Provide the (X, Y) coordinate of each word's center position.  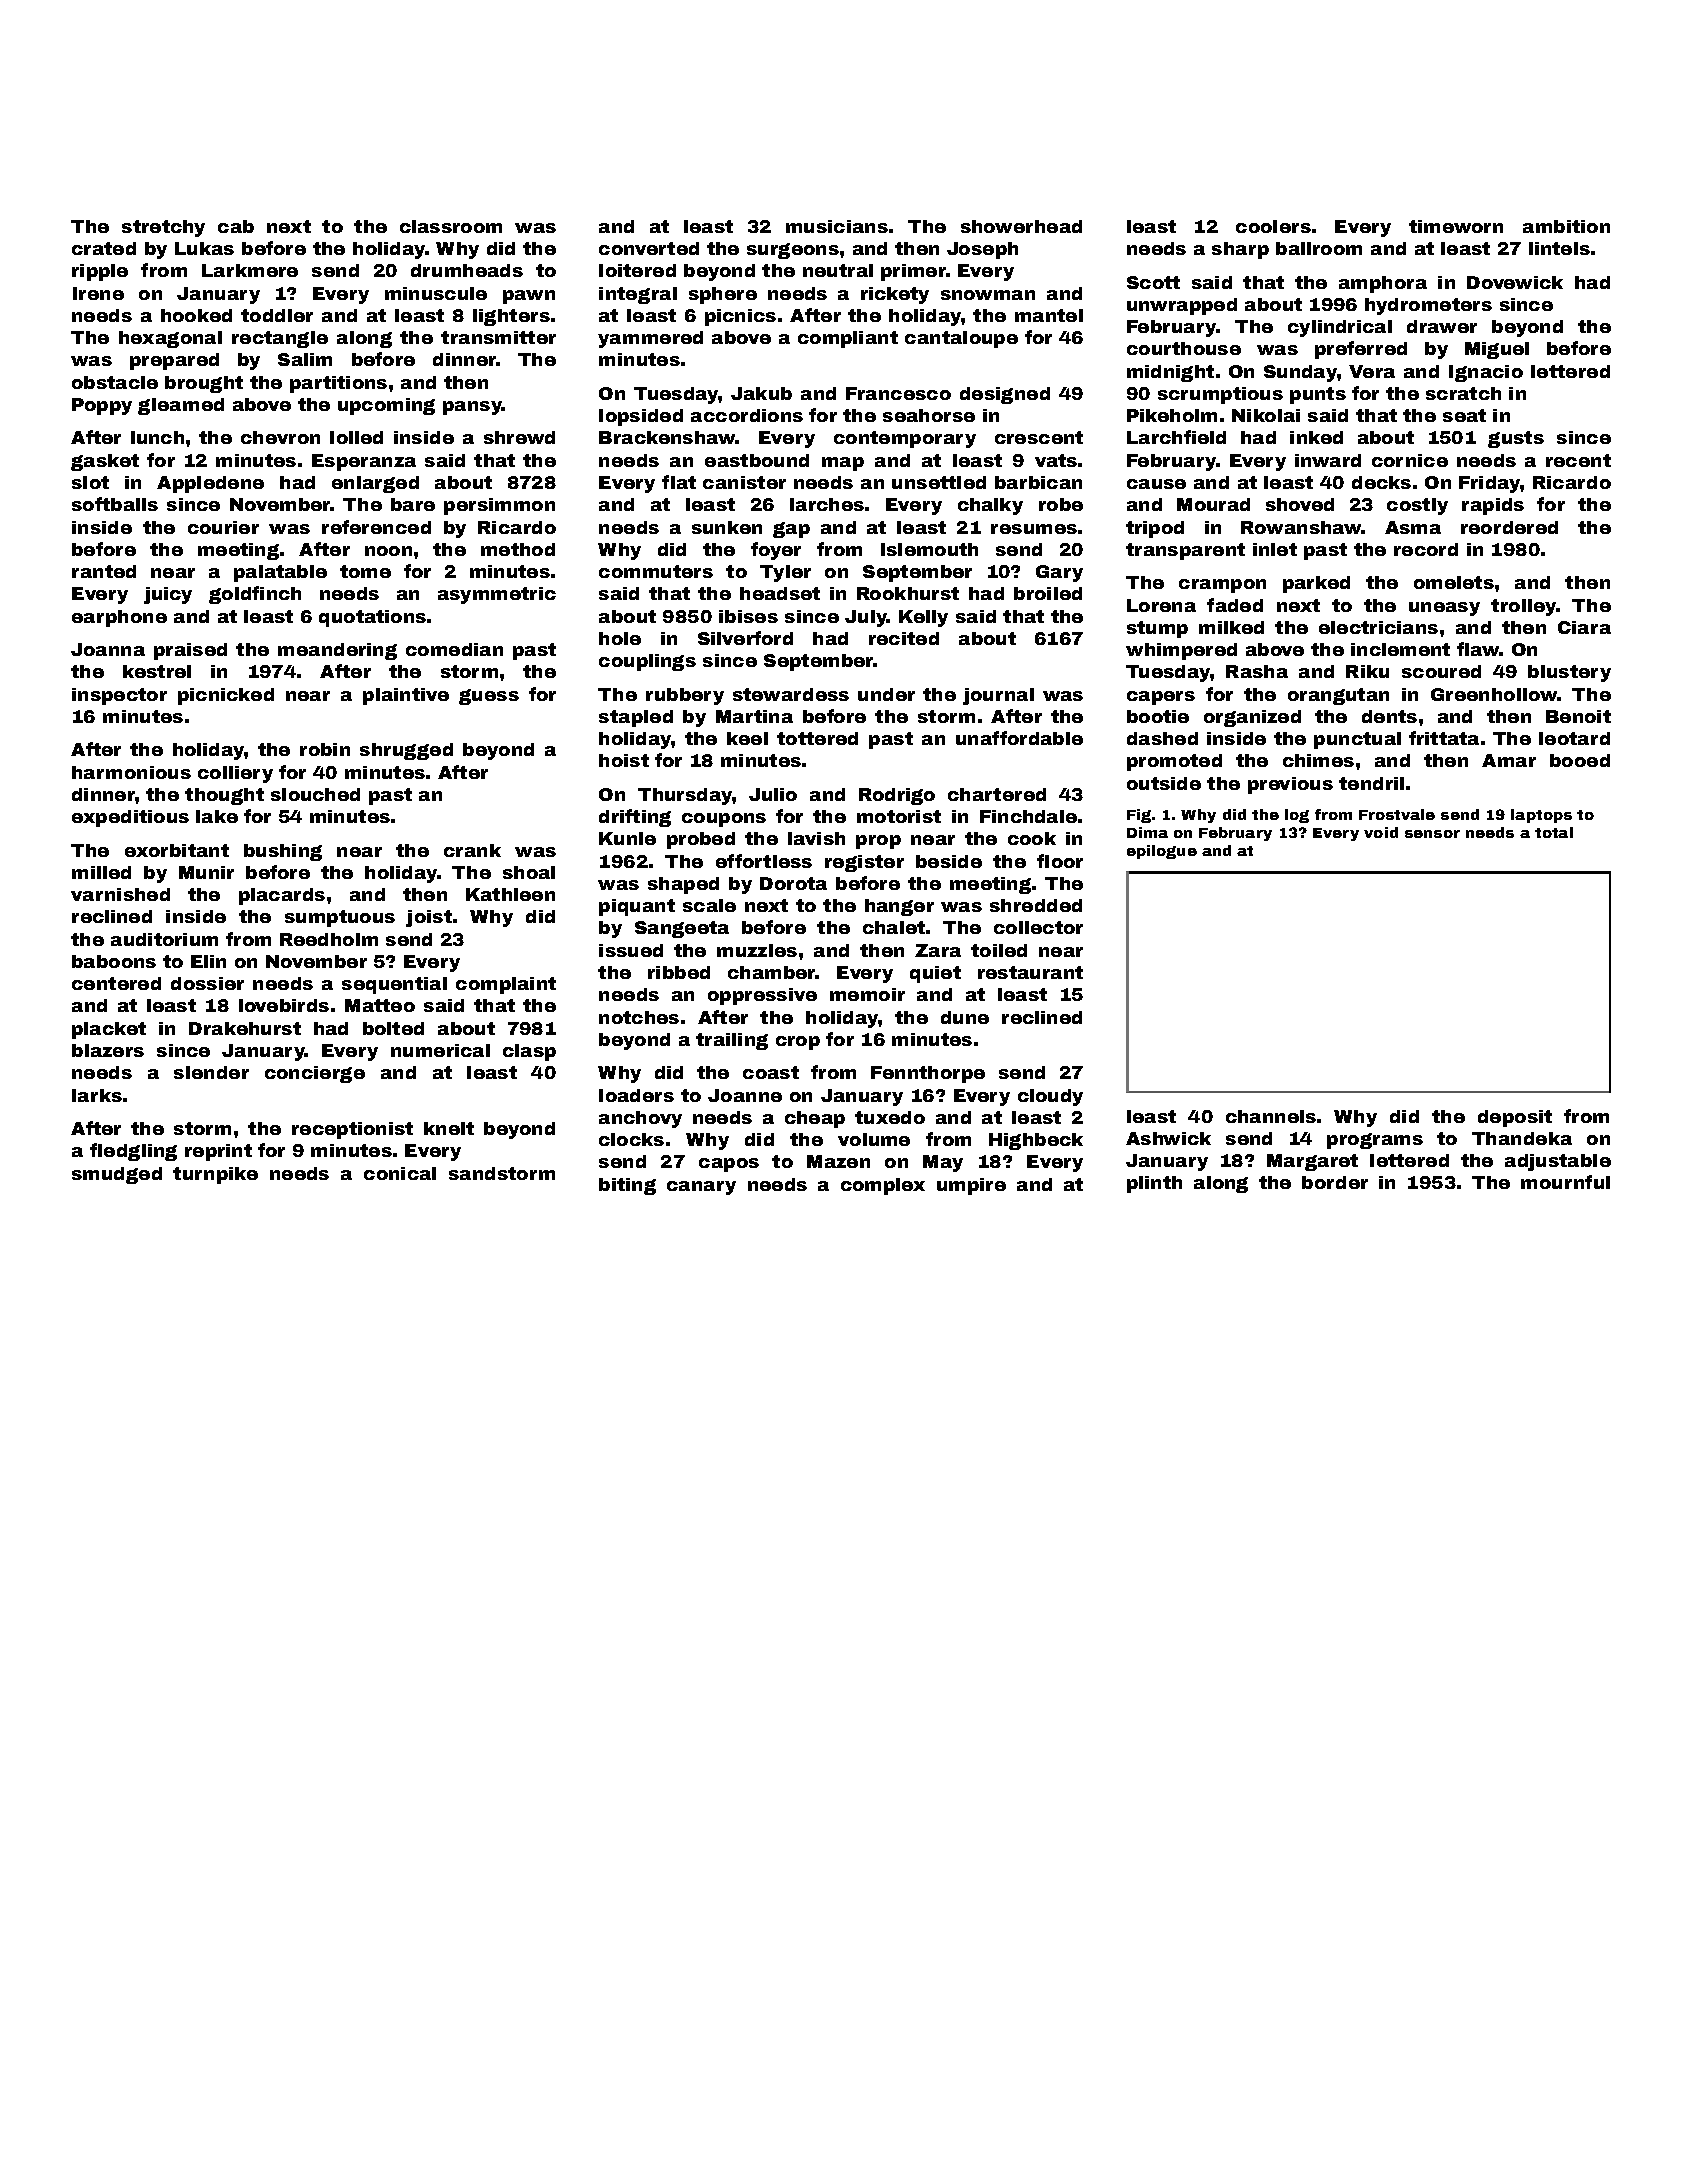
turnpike (215, 1175)
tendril (1371, 783)
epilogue (1162, 852)
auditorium (164, 939)
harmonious (131, 772)
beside (949, 861)
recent (1578, 460)
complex (883, 1186)
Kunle (627, 838)
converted (649, 248)
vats (1056, 460)
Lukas (204, 248)
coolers (1273, 226)
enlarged (375, 484)
